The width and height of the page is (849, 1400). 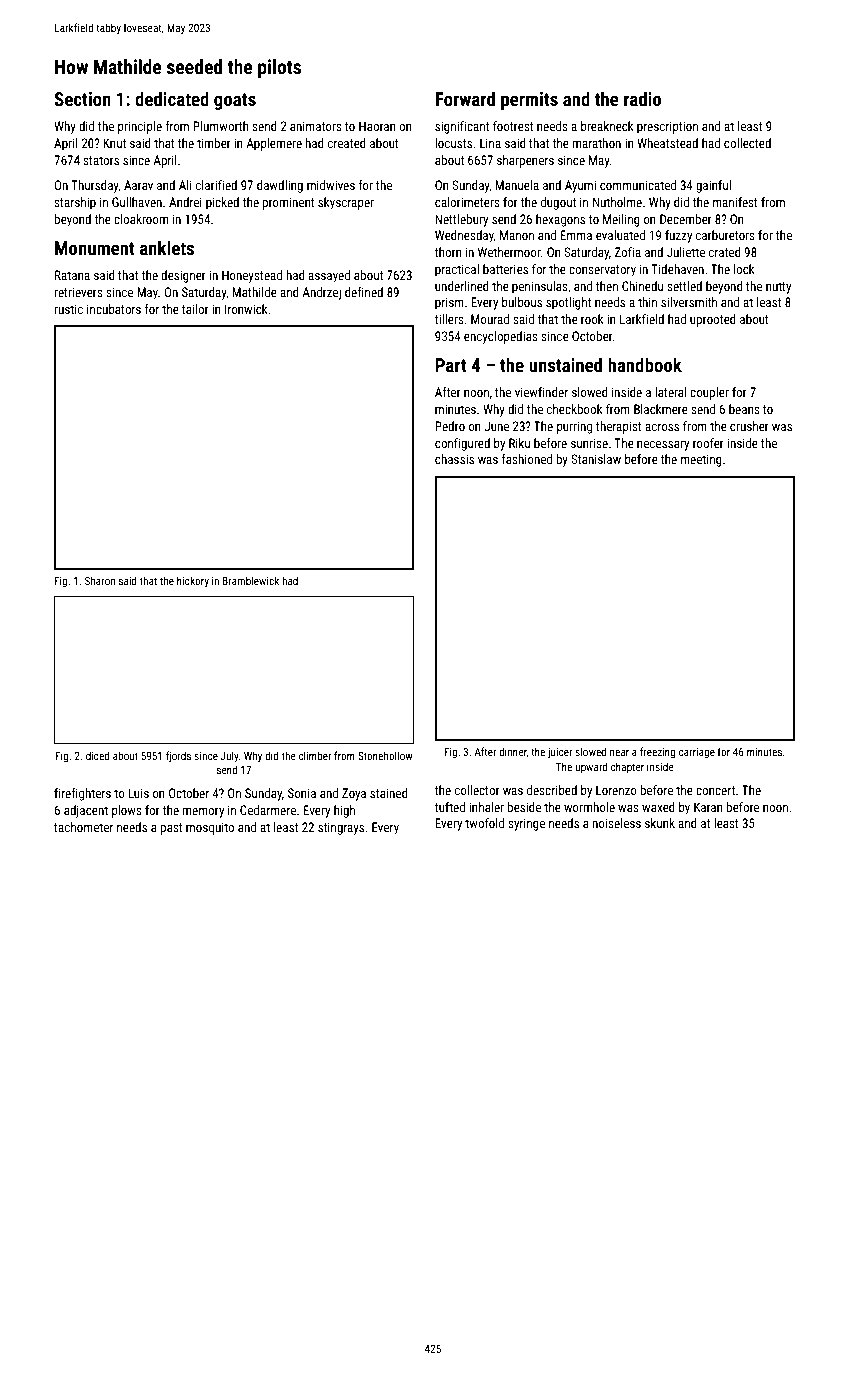 I want to click on configured, so click(x=462, y=444).
